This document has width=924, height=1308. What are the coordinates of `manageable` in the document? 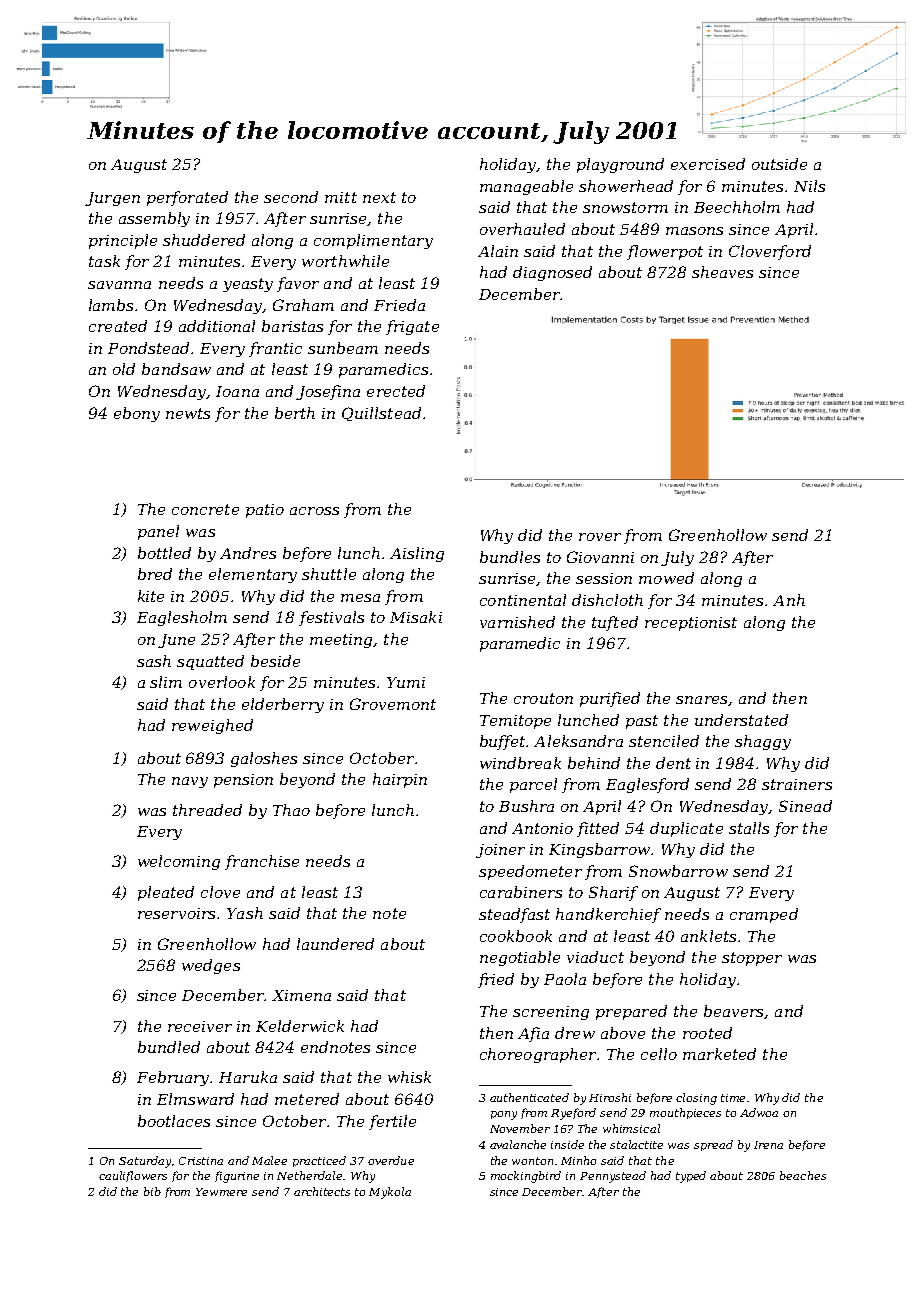 It's located at (526, 187).
